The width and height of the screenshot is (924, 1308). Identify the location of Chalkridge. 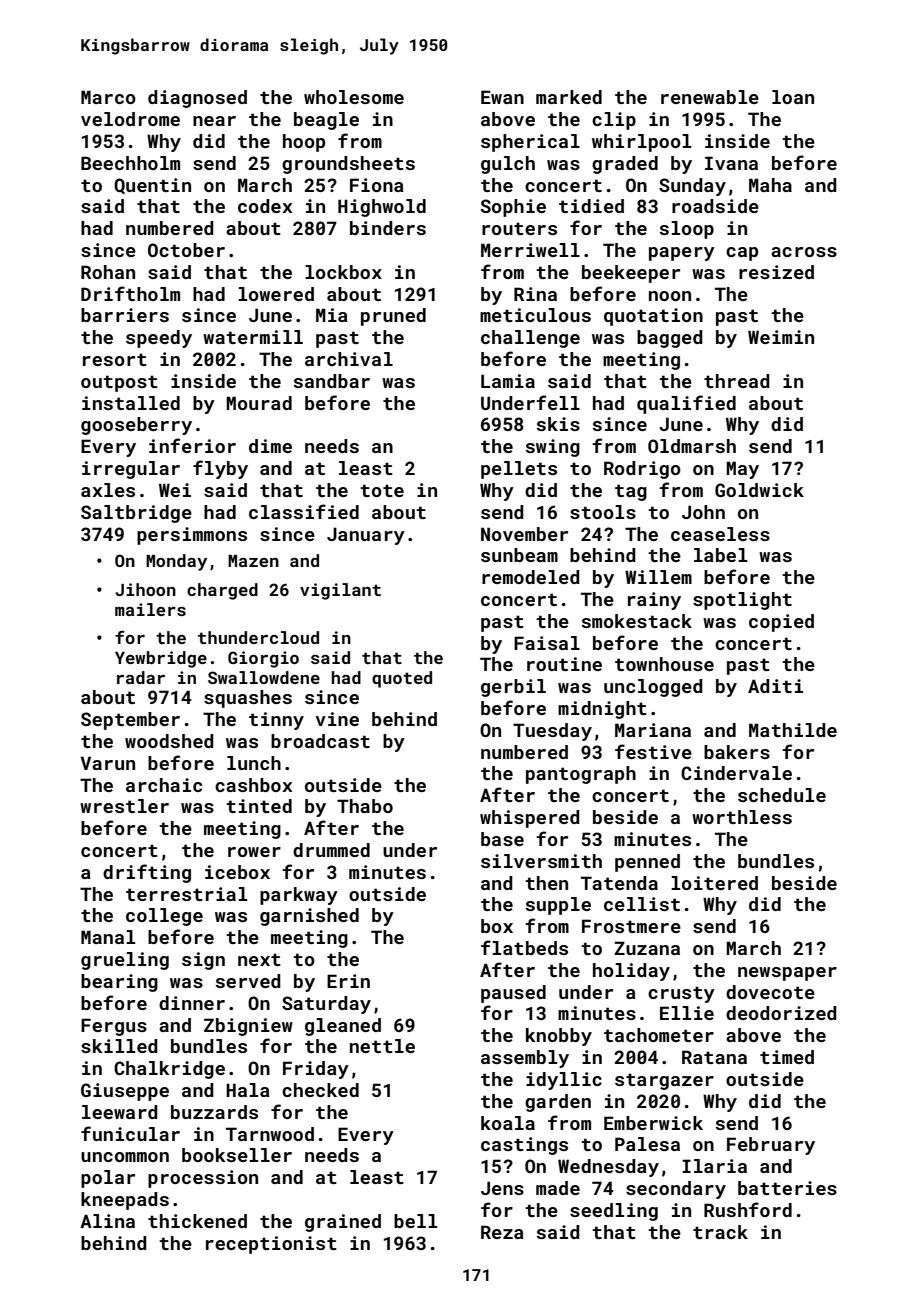
(169, 1070).
